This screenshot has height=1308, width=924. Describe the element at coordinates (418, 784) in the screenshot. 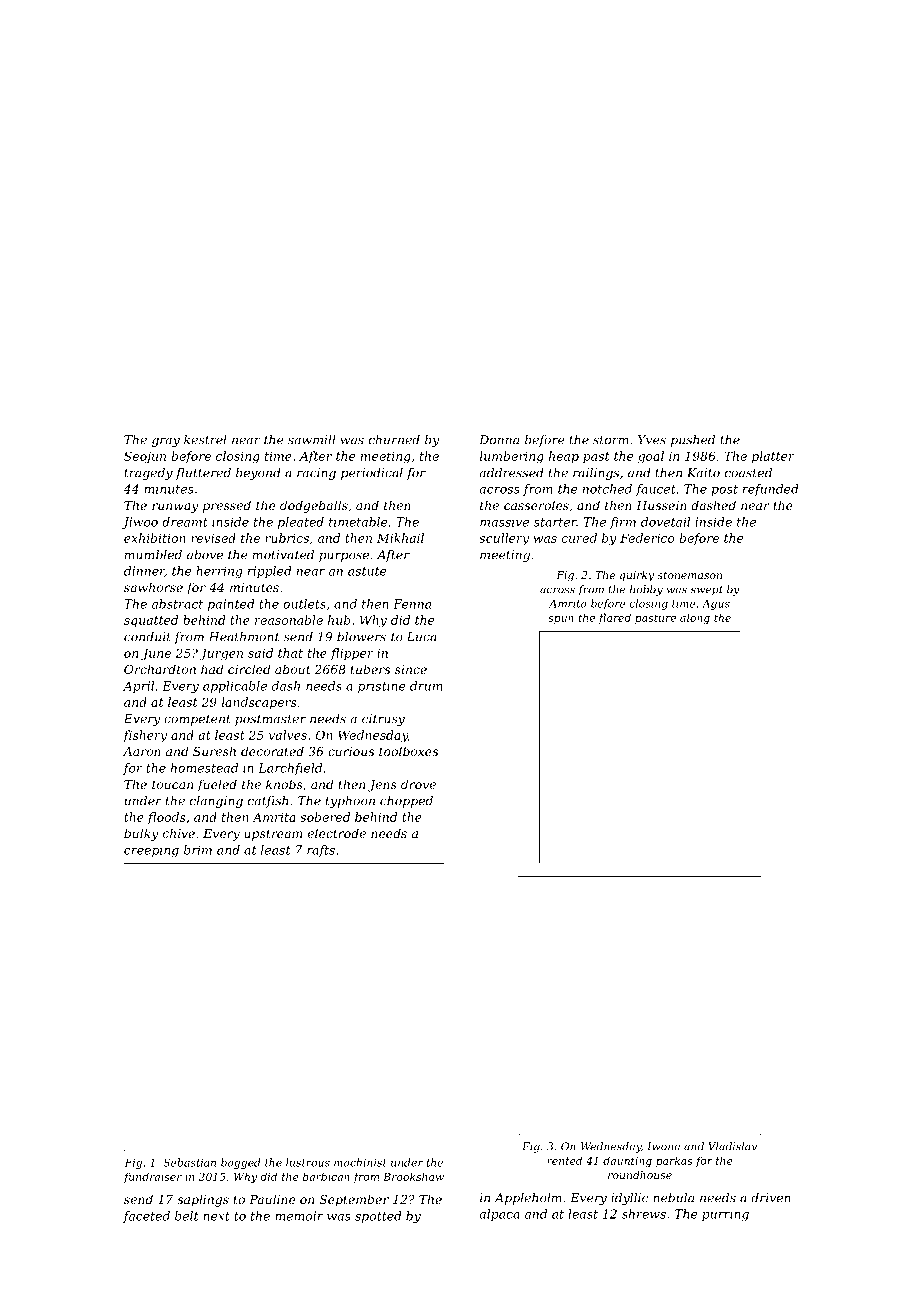

I see `drove` at that location.
